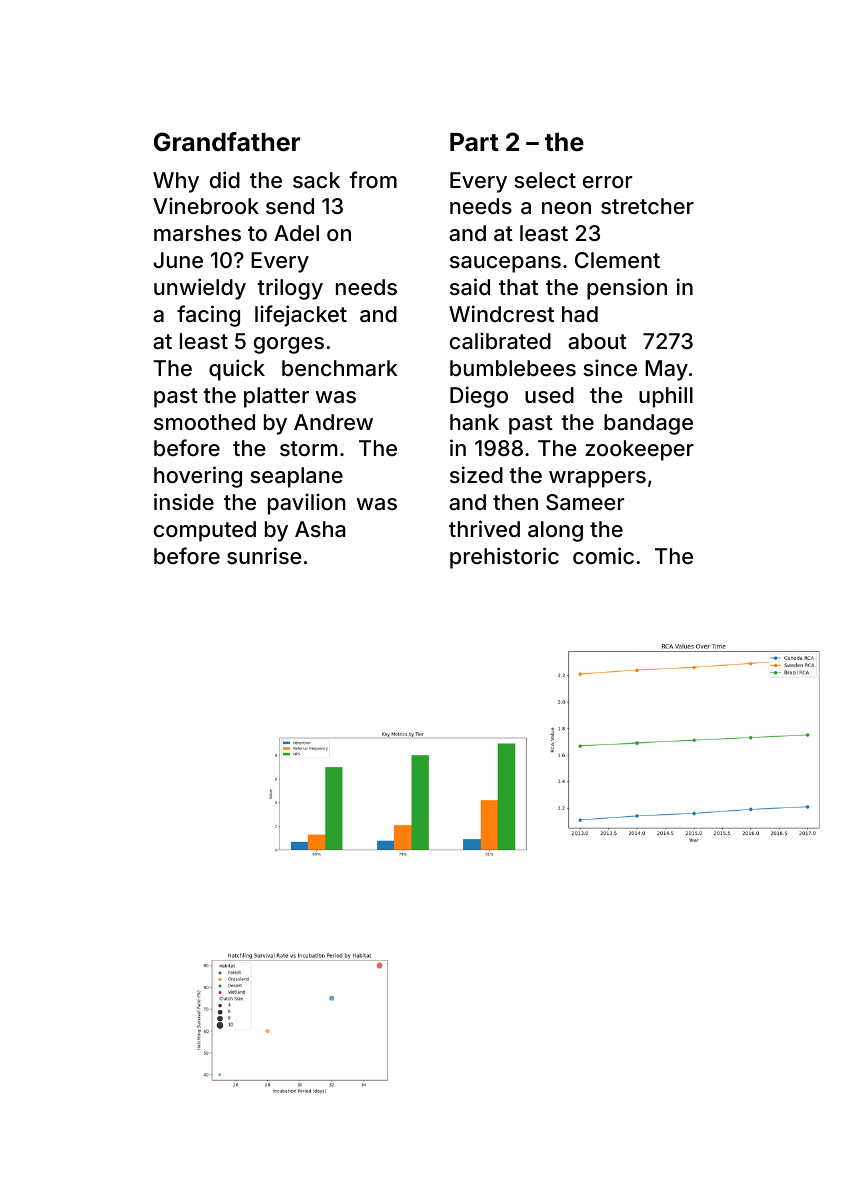 The image size is (847, 1201). Describe the element at coordinates (501, 313) in the document. I see `Windcrest` at that location.
